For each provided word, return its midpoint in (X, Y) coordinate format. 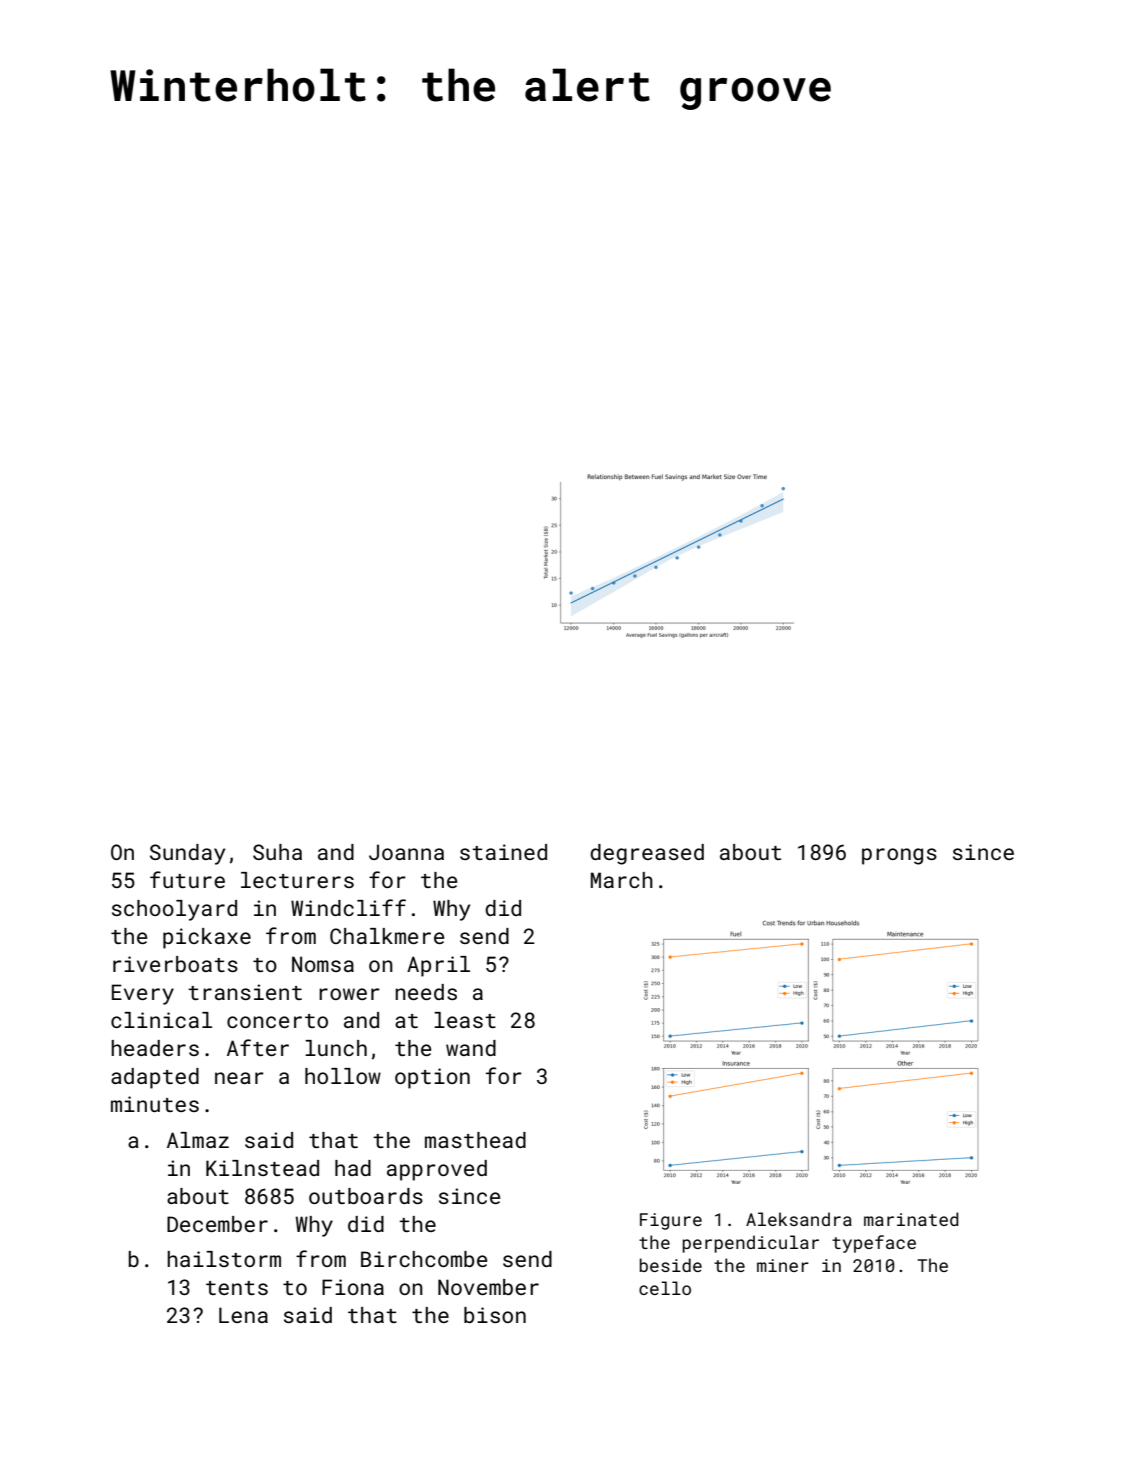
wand (471, 1048)
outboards (366, 1196)
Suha (277, 852)
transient (245, 992)
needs (426, 992)
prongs (899, 856)
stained (503, 852)
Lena (243, 1315)
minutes (155, 1104)
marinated (911, 1219)
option (432, 1078)
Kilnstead (262, 1168)
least (465, 1020)
